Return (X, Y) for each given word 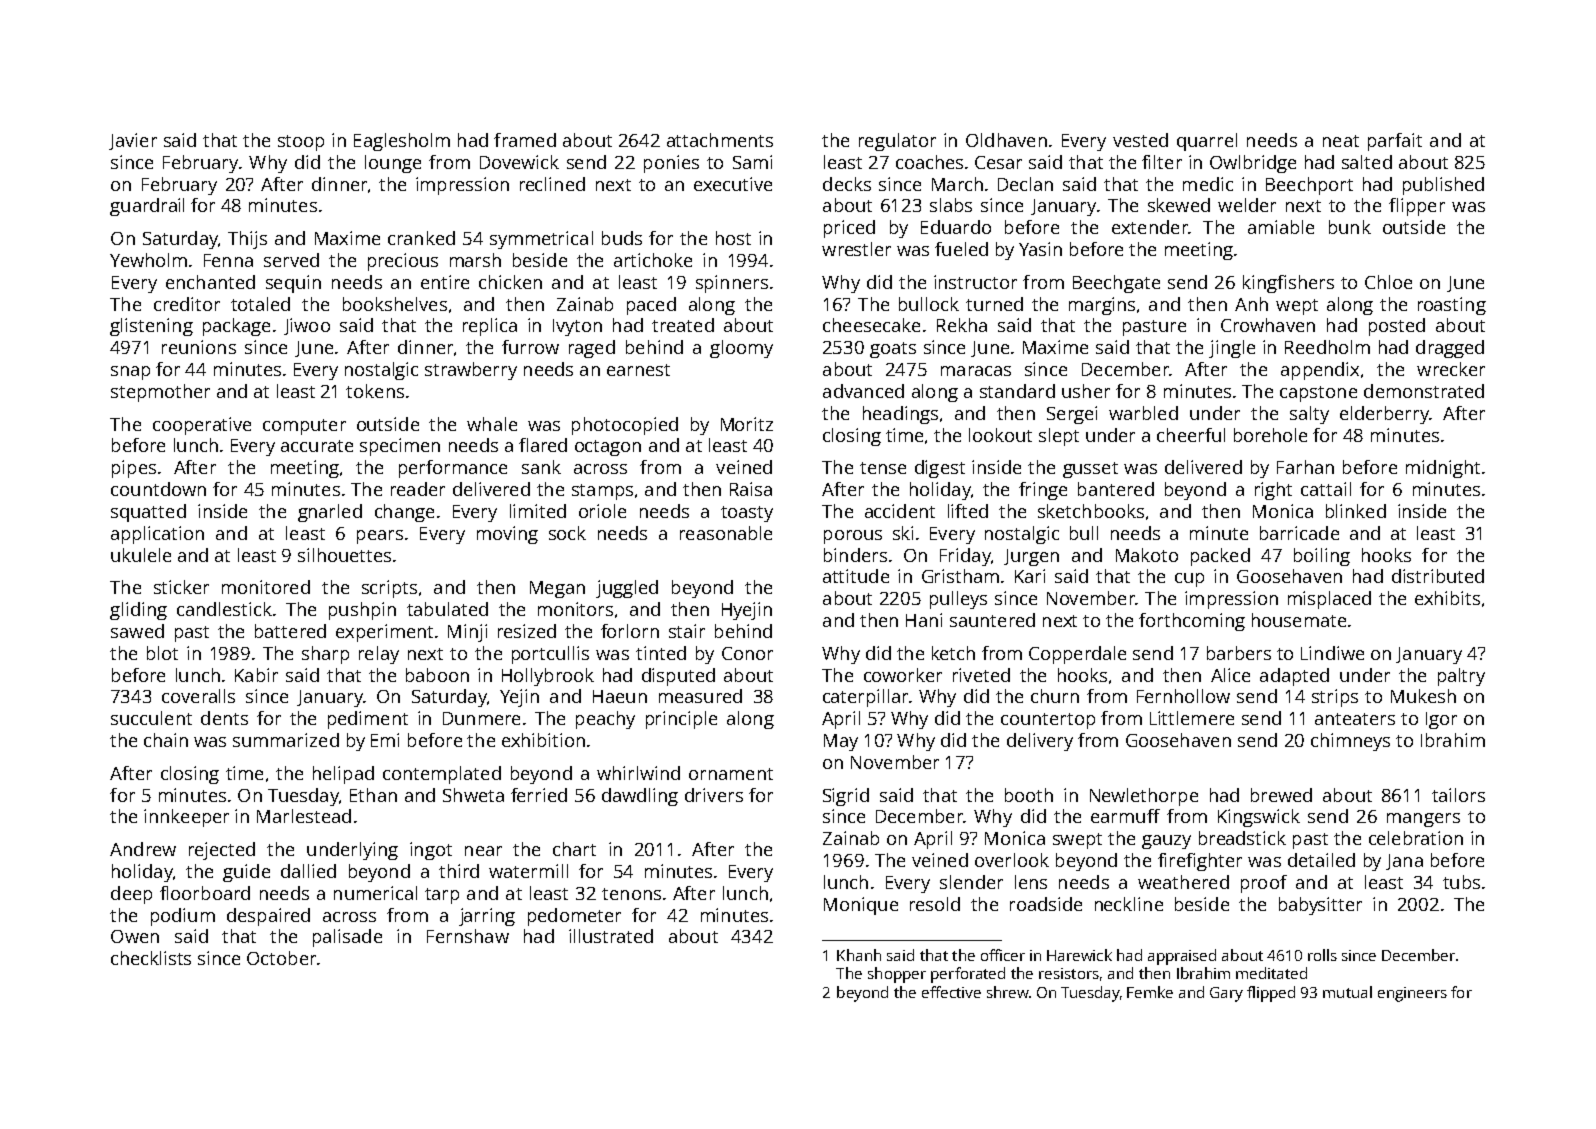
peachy (605, 720)
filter (1162, 162)
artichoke (653, 260)
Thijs (247, 240)
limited (538, 511)
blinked (1356, 511)
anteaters (1355, 719)
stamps (602, 492)
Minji (467, 633)
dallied (308, 871)
